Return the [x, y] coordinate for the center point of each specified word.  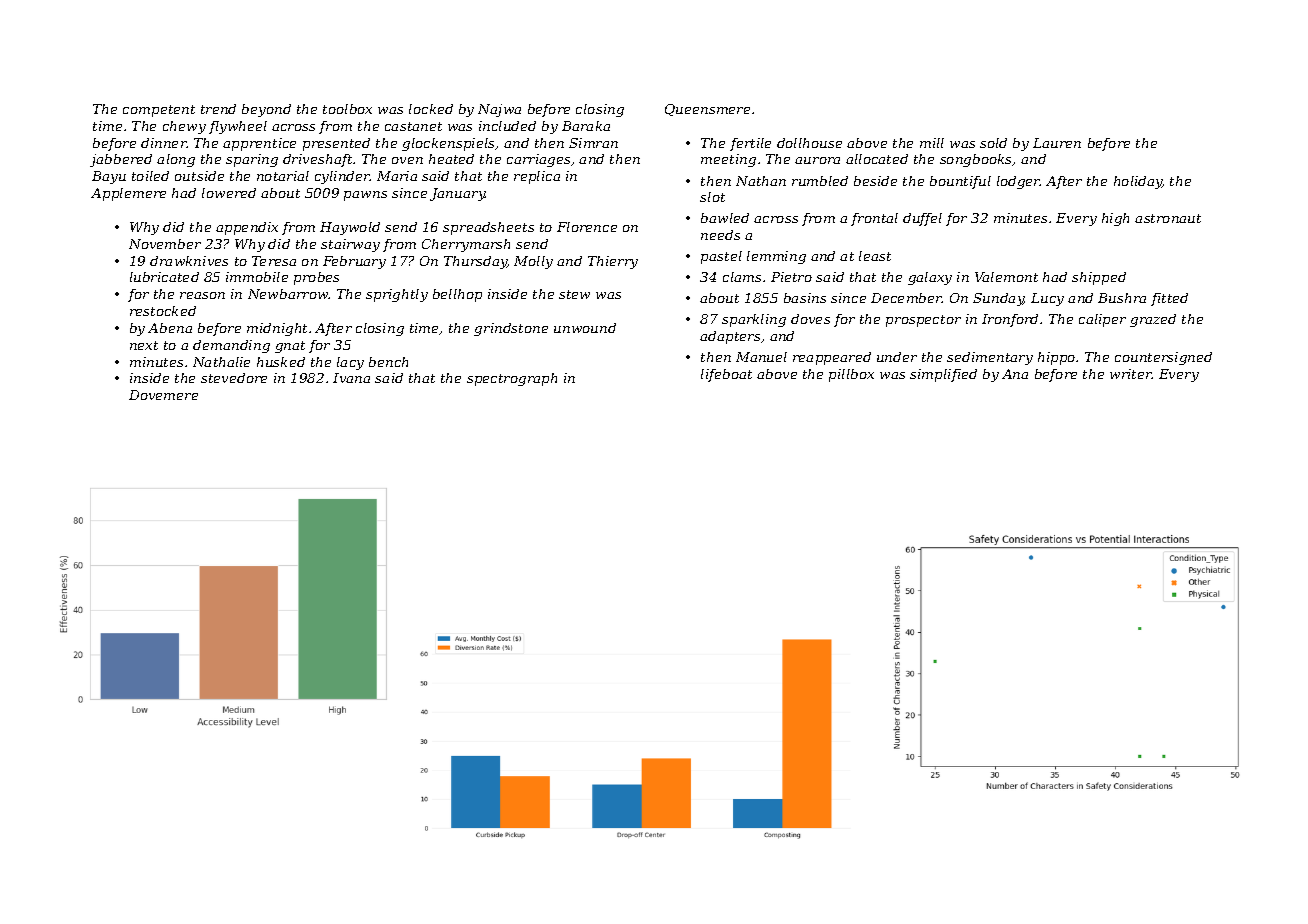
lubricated [164, 277]
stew [574, 294]
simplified [943, 375]
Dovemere [163, 395]
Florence [587, 227]
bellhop [457, 295]
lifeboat [726, 375]
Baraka [586, 126]
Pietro [791, 277]
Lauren [1057, 143]
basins [805, 298]
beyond [266, 110]
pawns [365, 196]
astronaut [1168, 218]
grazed [1153, 320]
